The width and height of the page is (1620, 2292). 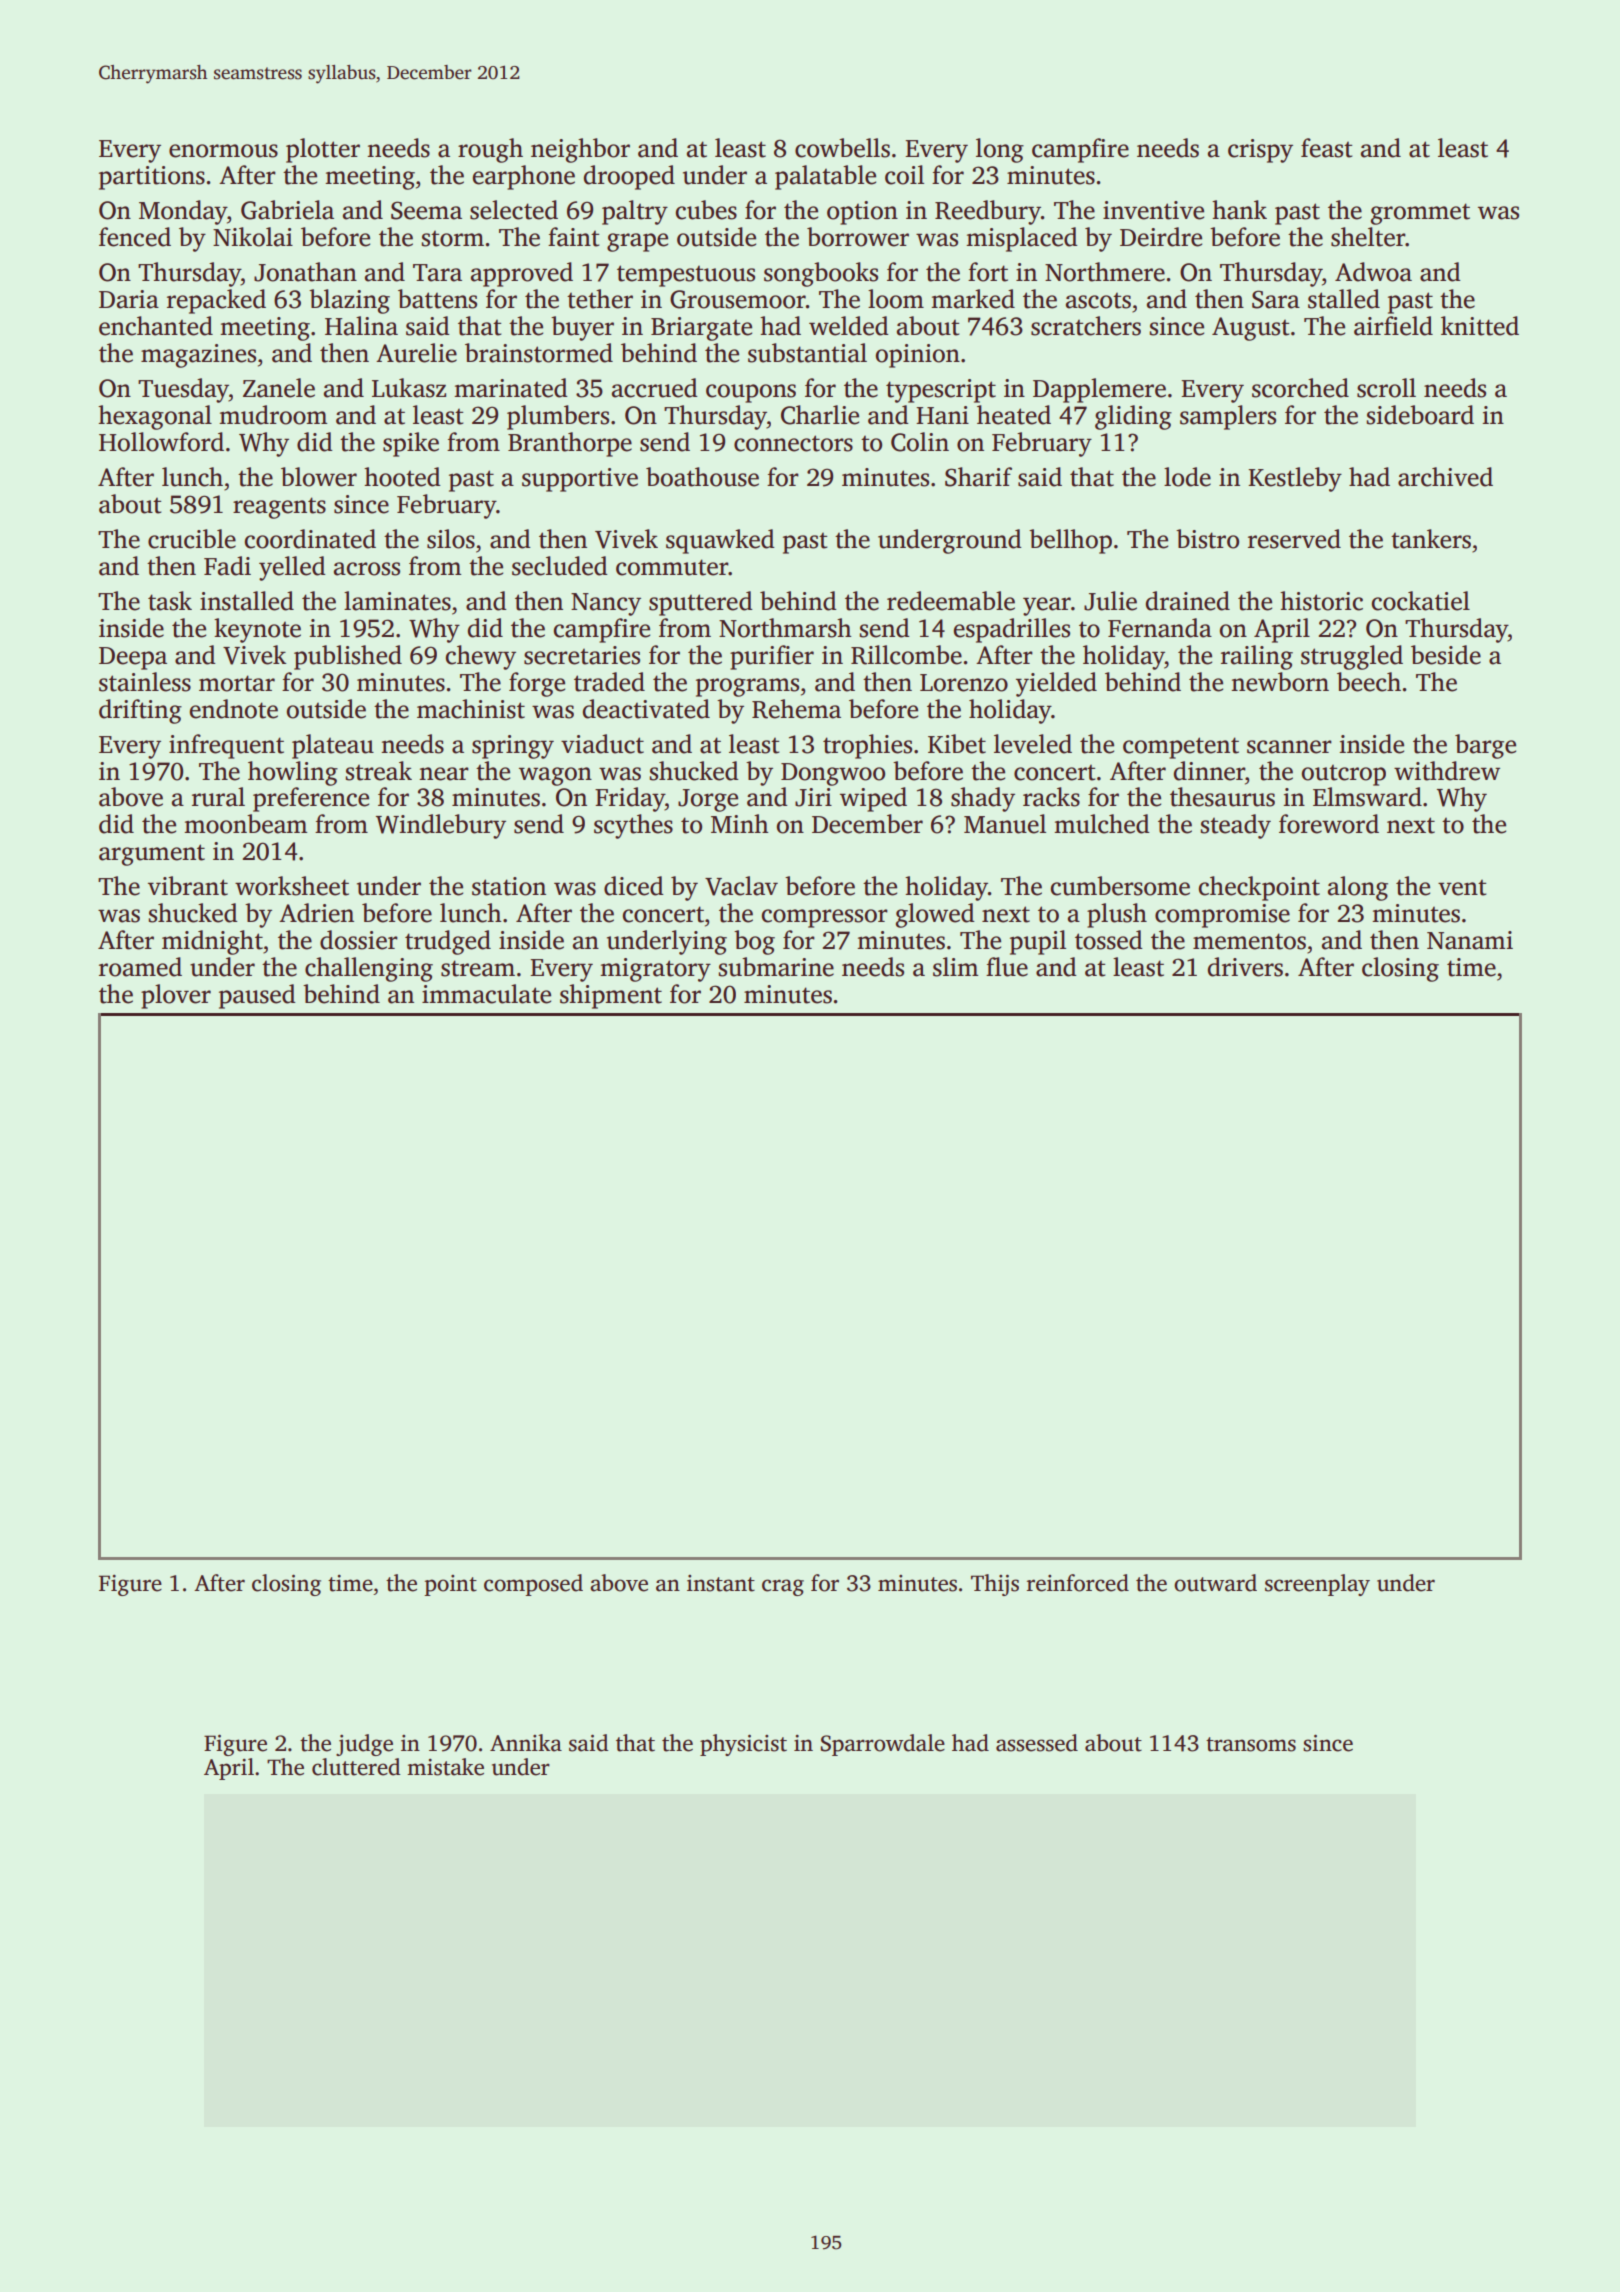 What do you see at coordinates (402, 477) in the page?
I see `hooted` at bounding box center [402, 477].
